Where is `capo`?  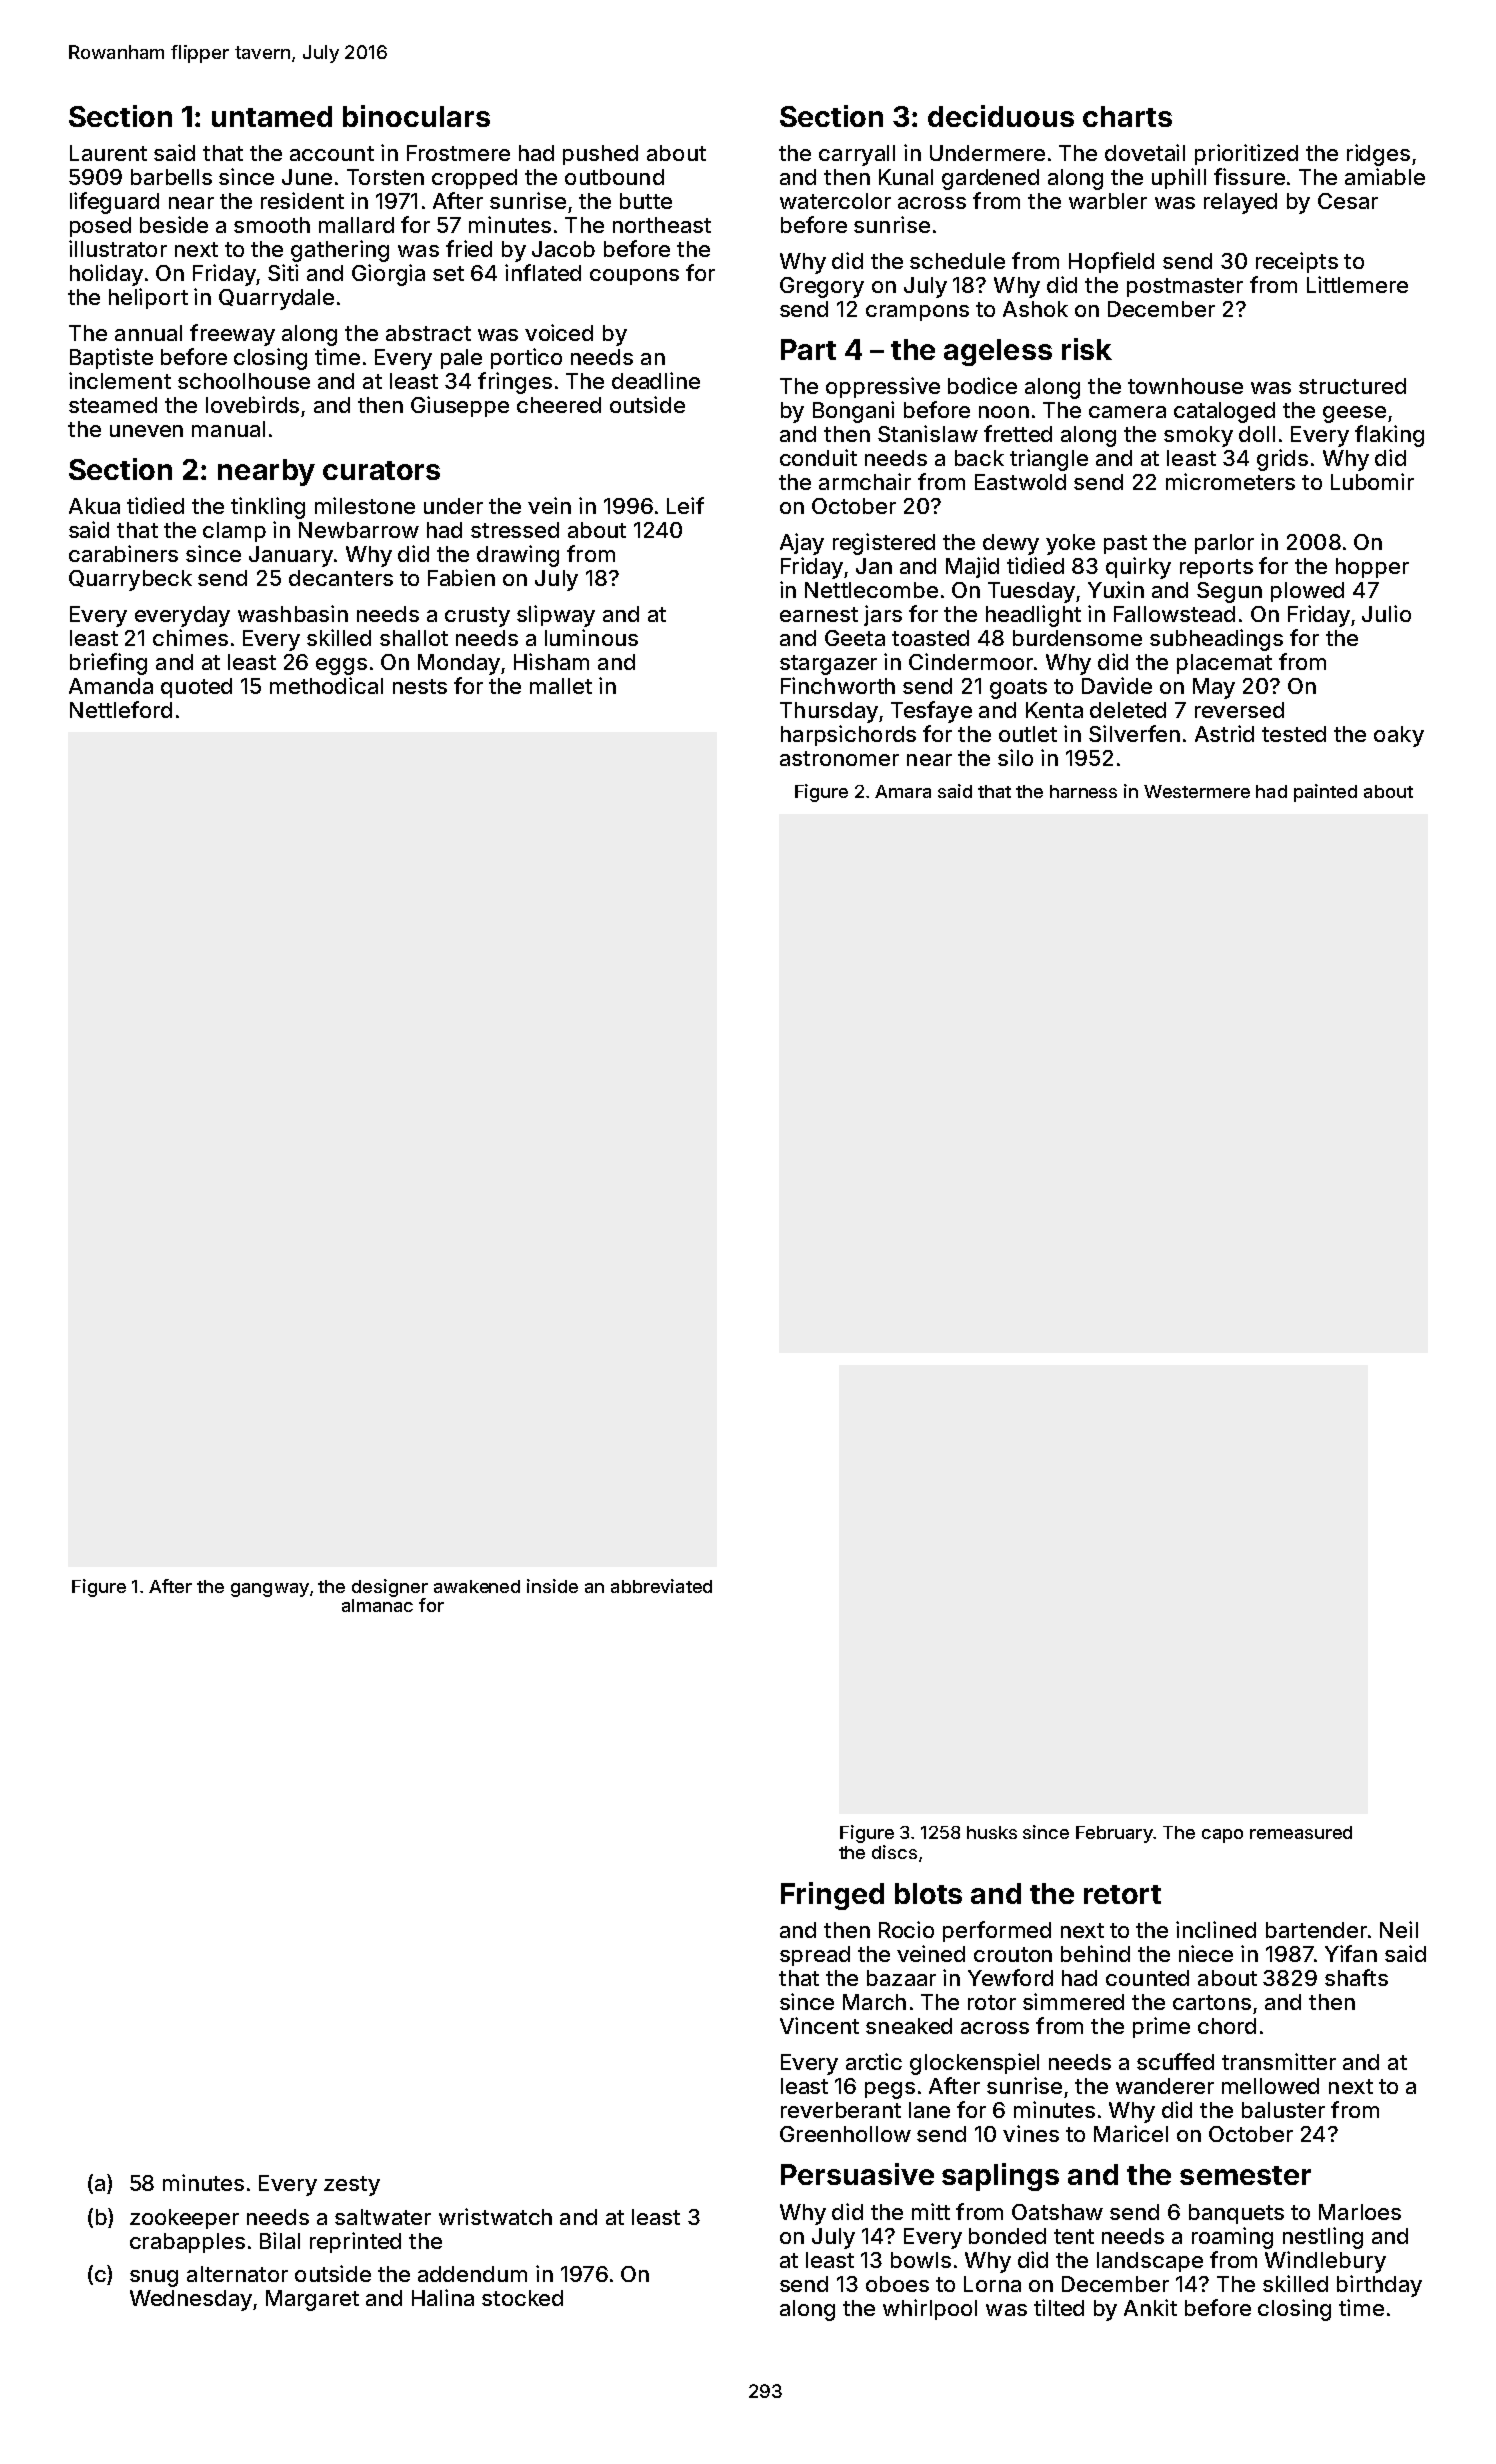 capo is located at coordinates (1222, 1836).
